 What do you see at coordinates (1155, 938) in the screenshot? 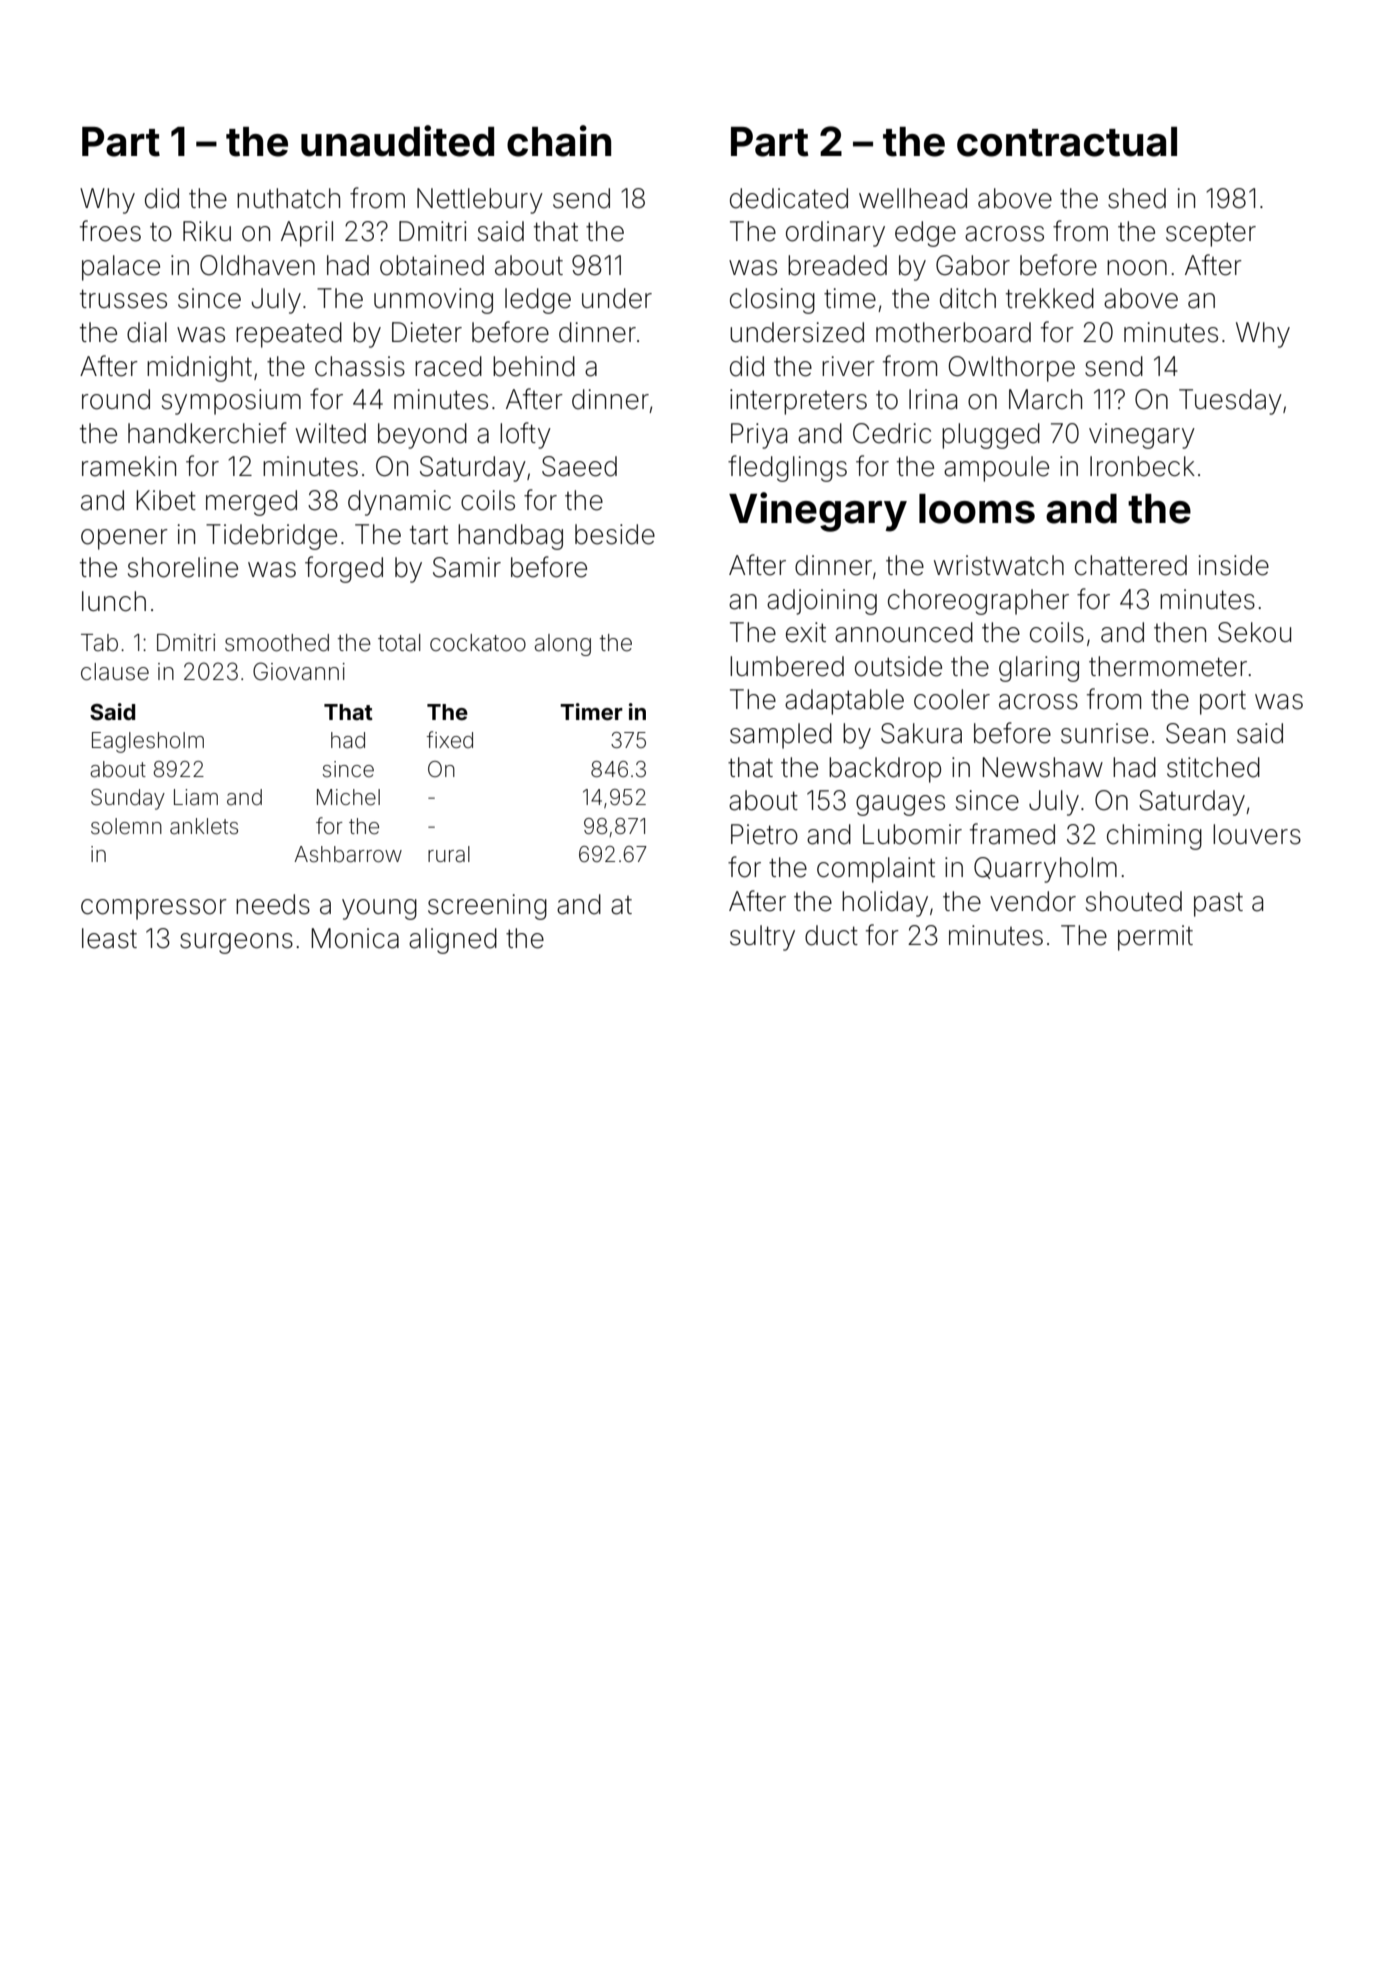
I see `permit` at bounding box center [1155, 938].
